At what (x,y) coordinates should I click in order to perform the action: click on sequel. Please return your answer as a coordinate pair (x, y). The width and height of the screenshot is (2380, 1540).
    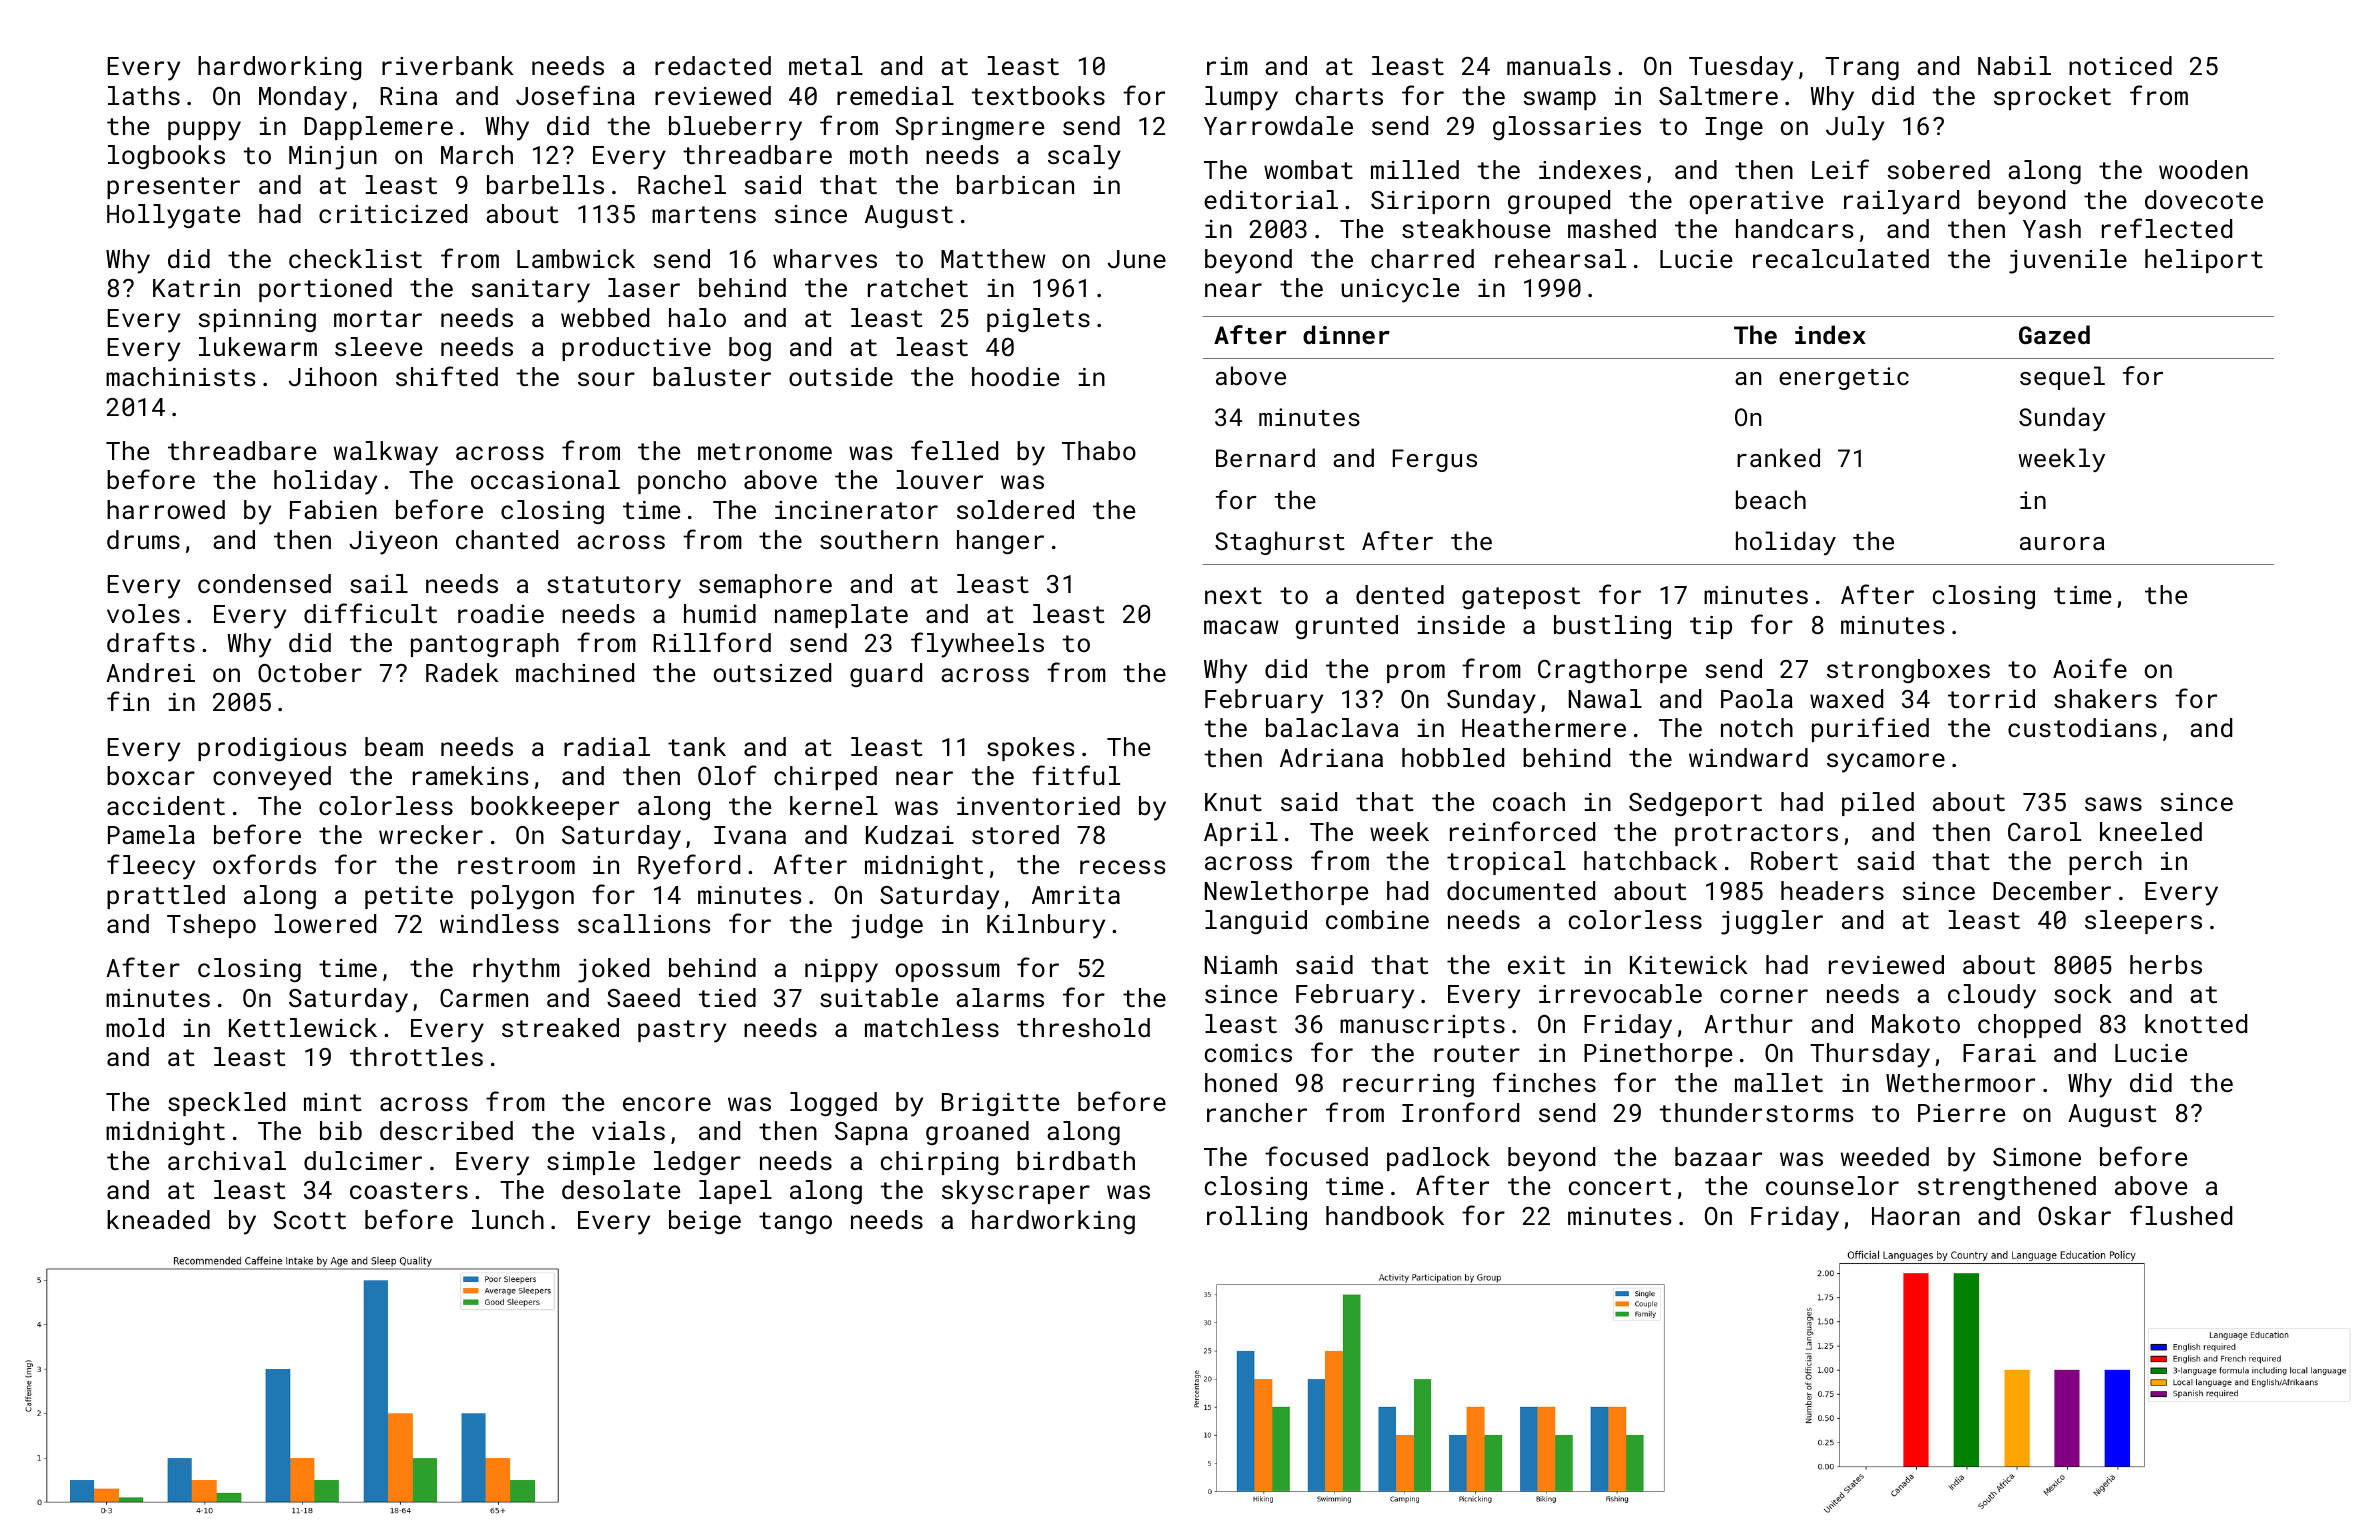
    Looking at the image, I should click on (2062, 378).
